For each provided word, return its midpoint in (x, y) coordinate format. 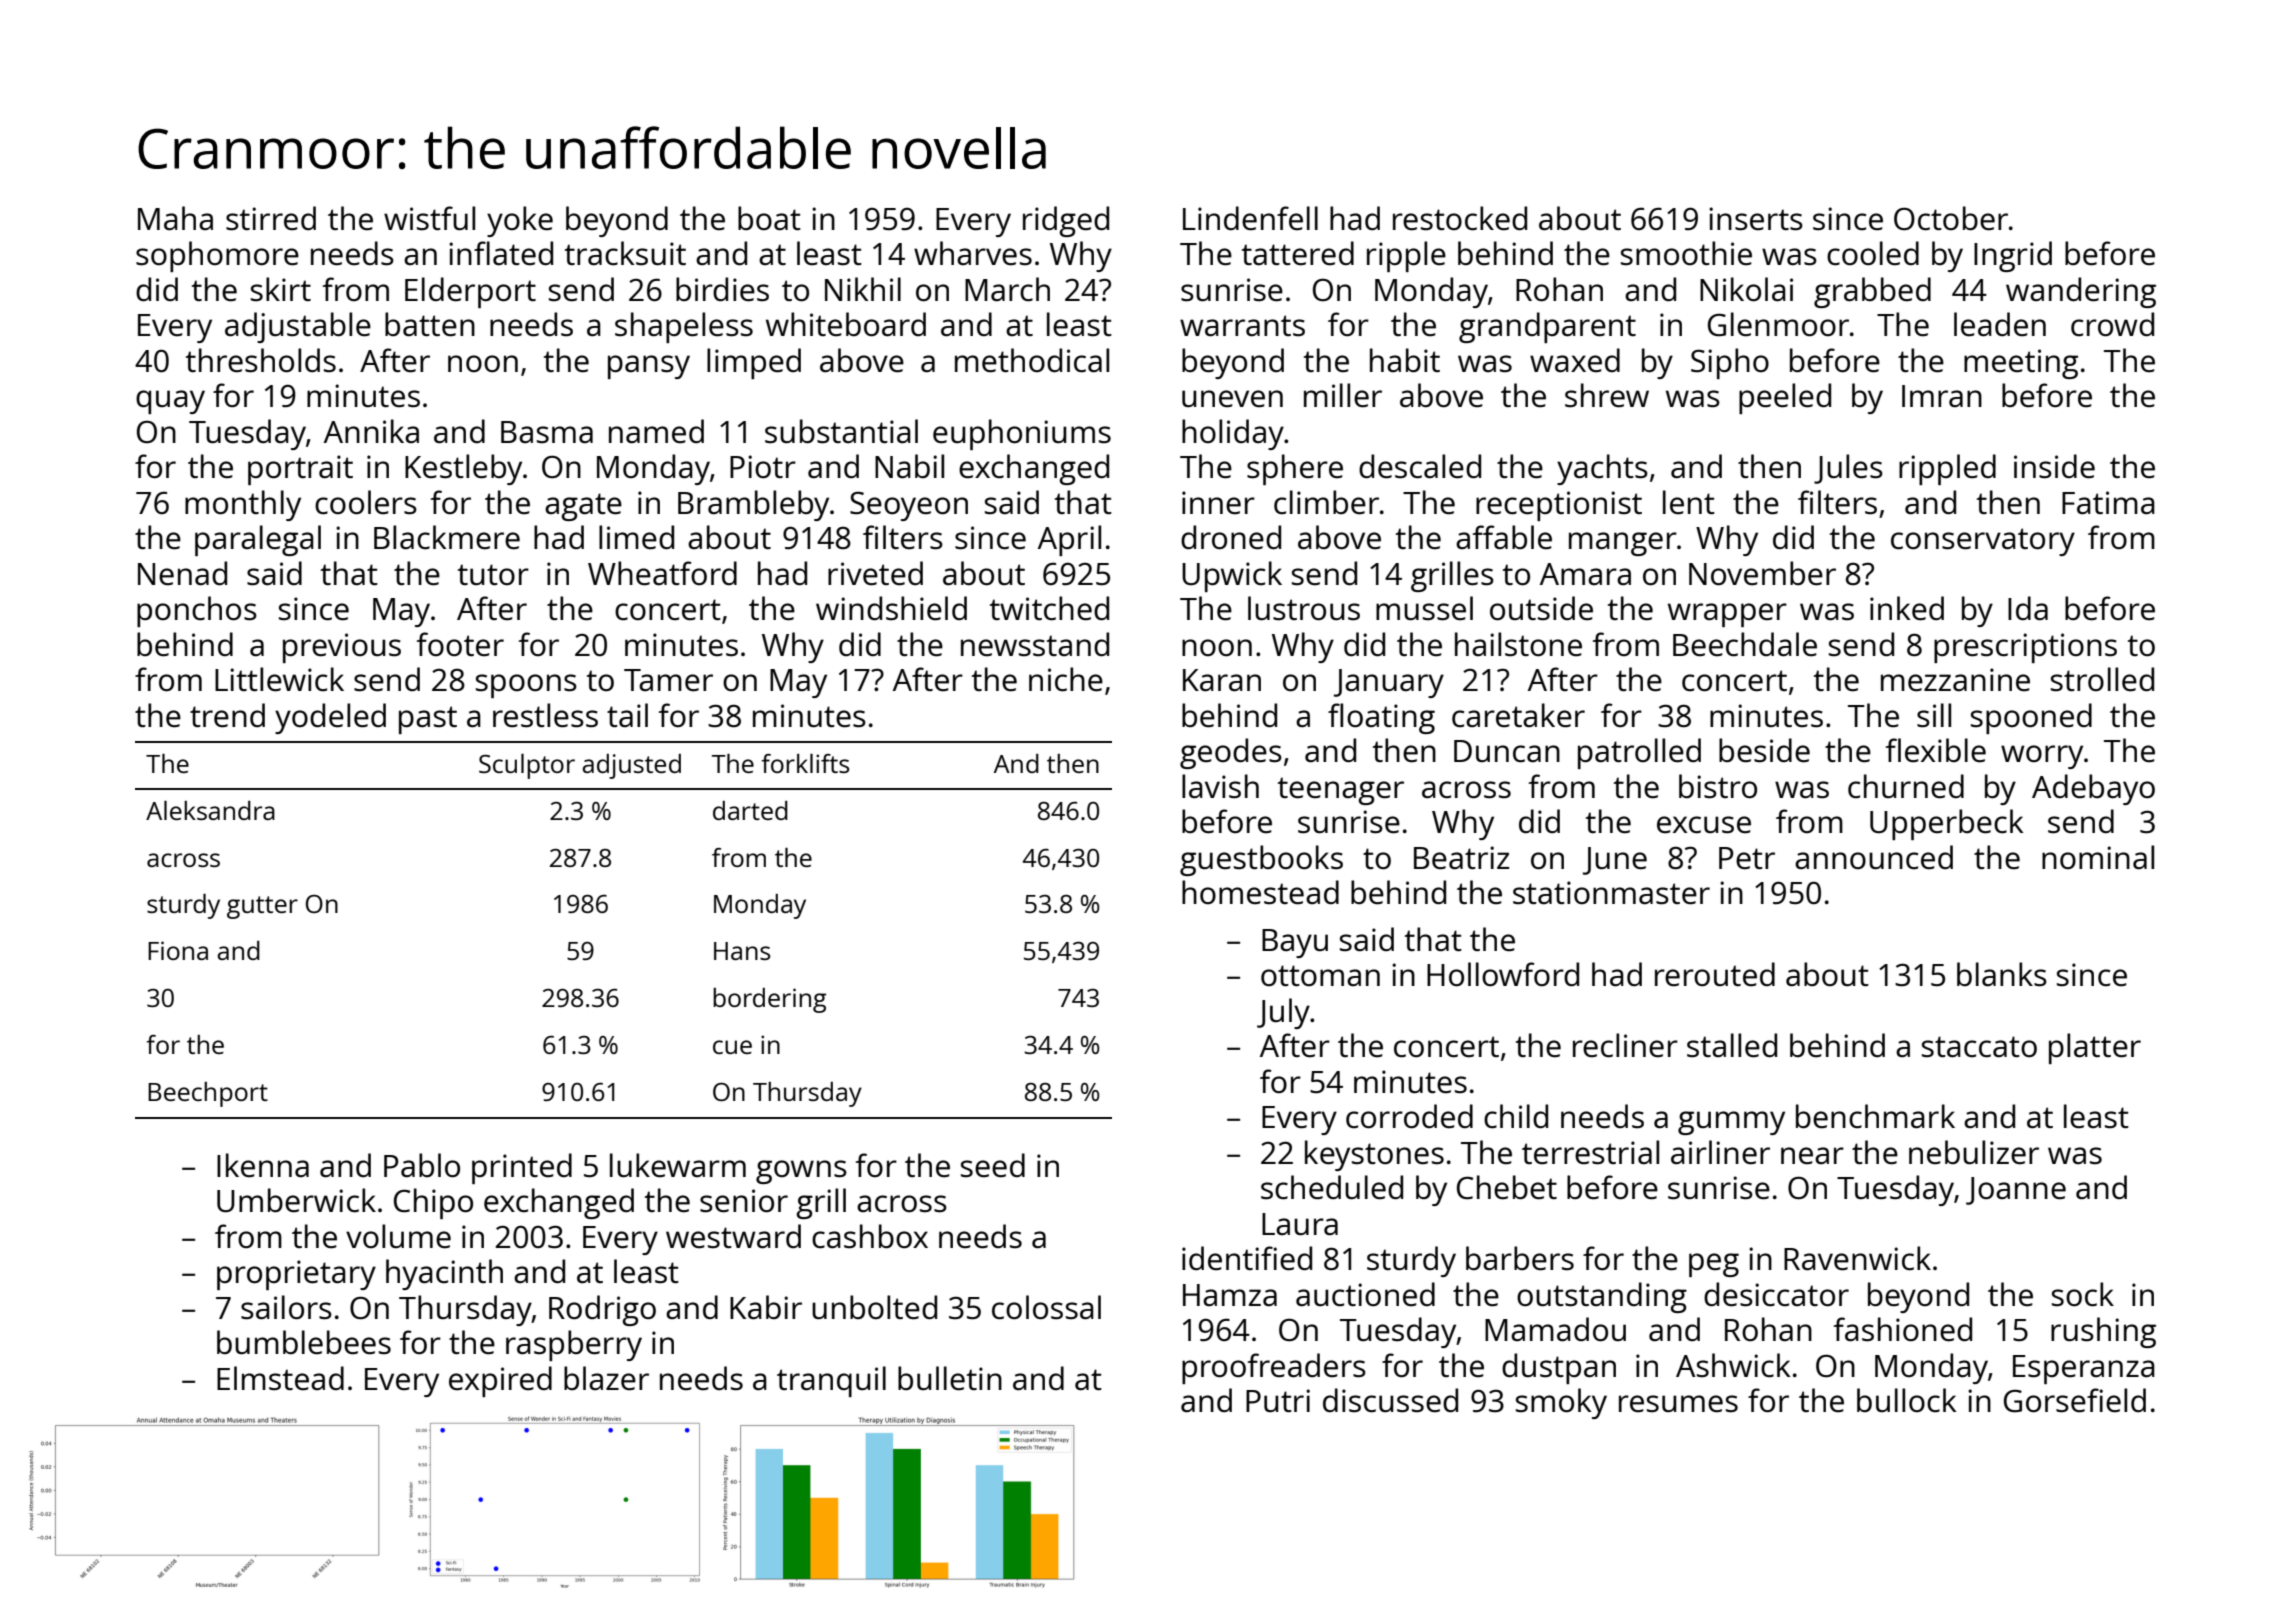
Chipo (433, 1203)
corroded (1409, 1116)
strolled (2102, 679)
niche (1066, 679)
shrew (1607, 395)
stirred (271, 218)
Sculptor (527, 766)
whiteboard (846, 324)
